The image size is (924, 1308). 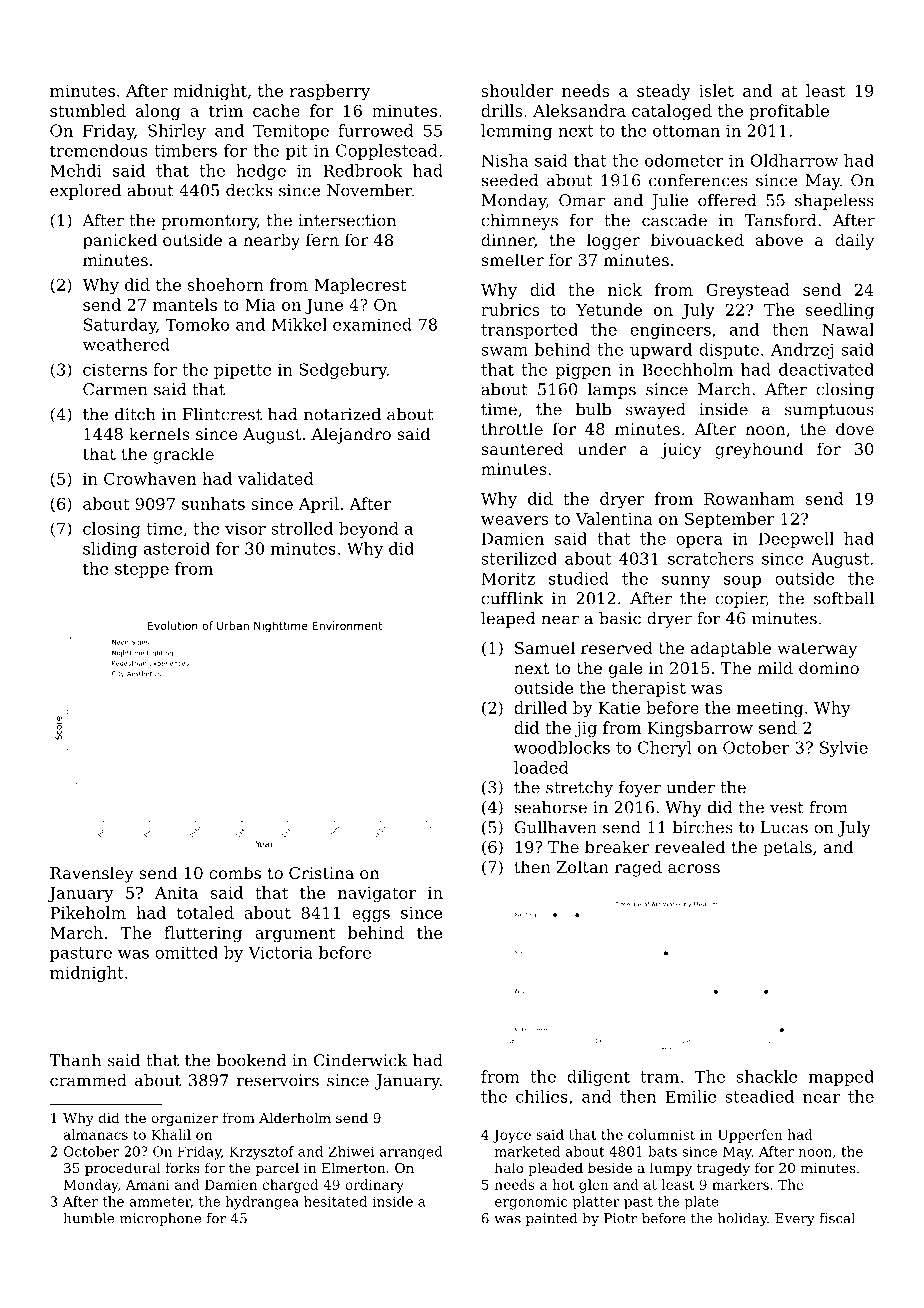 I want to click on Tomoko, so click(x=197, y=324).
